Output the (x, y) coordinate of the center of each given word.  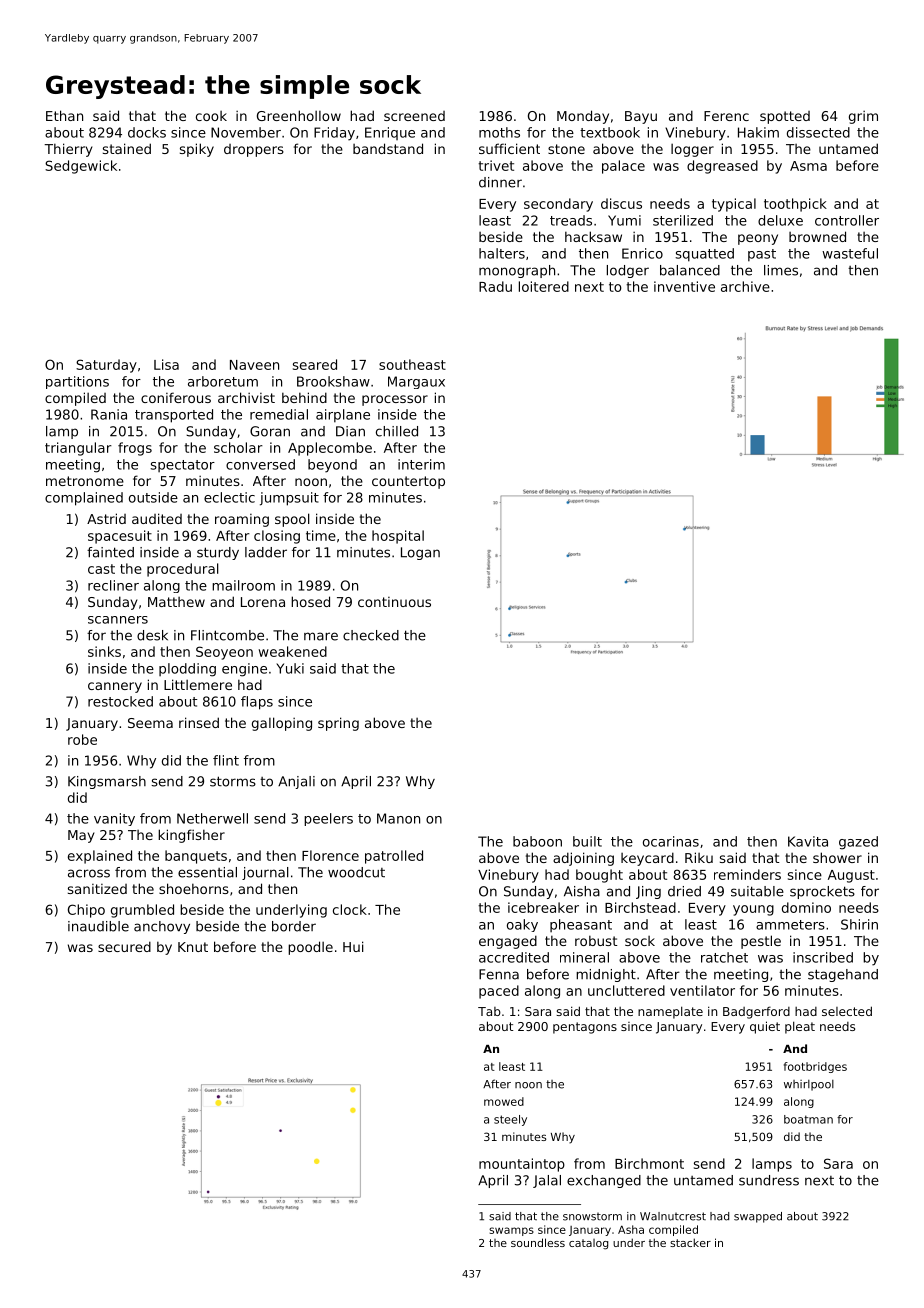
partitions (77, 382)
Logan (420, 553)
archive (745, 286)
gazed (858, 843)
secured (124, 946)
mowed (504, 1101)
